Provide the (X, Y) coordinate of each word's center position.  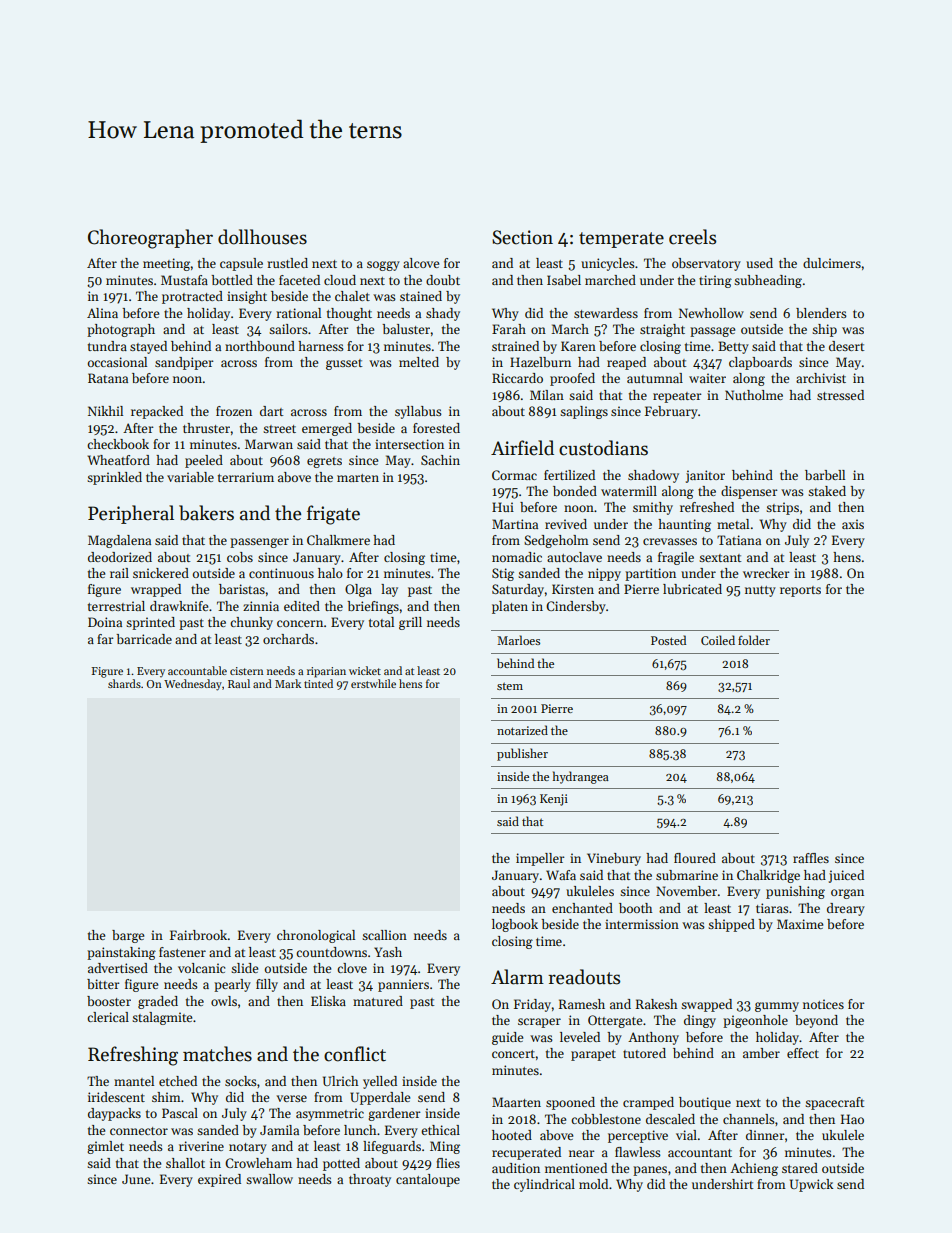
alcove (421, 263)
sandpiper (184, 363)
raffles (811, 858)
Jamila (279, 1130)
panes (650, 1171)
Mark (288, 683)
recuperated (526, 1153)
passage (712, 332)
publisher (522, 754)
